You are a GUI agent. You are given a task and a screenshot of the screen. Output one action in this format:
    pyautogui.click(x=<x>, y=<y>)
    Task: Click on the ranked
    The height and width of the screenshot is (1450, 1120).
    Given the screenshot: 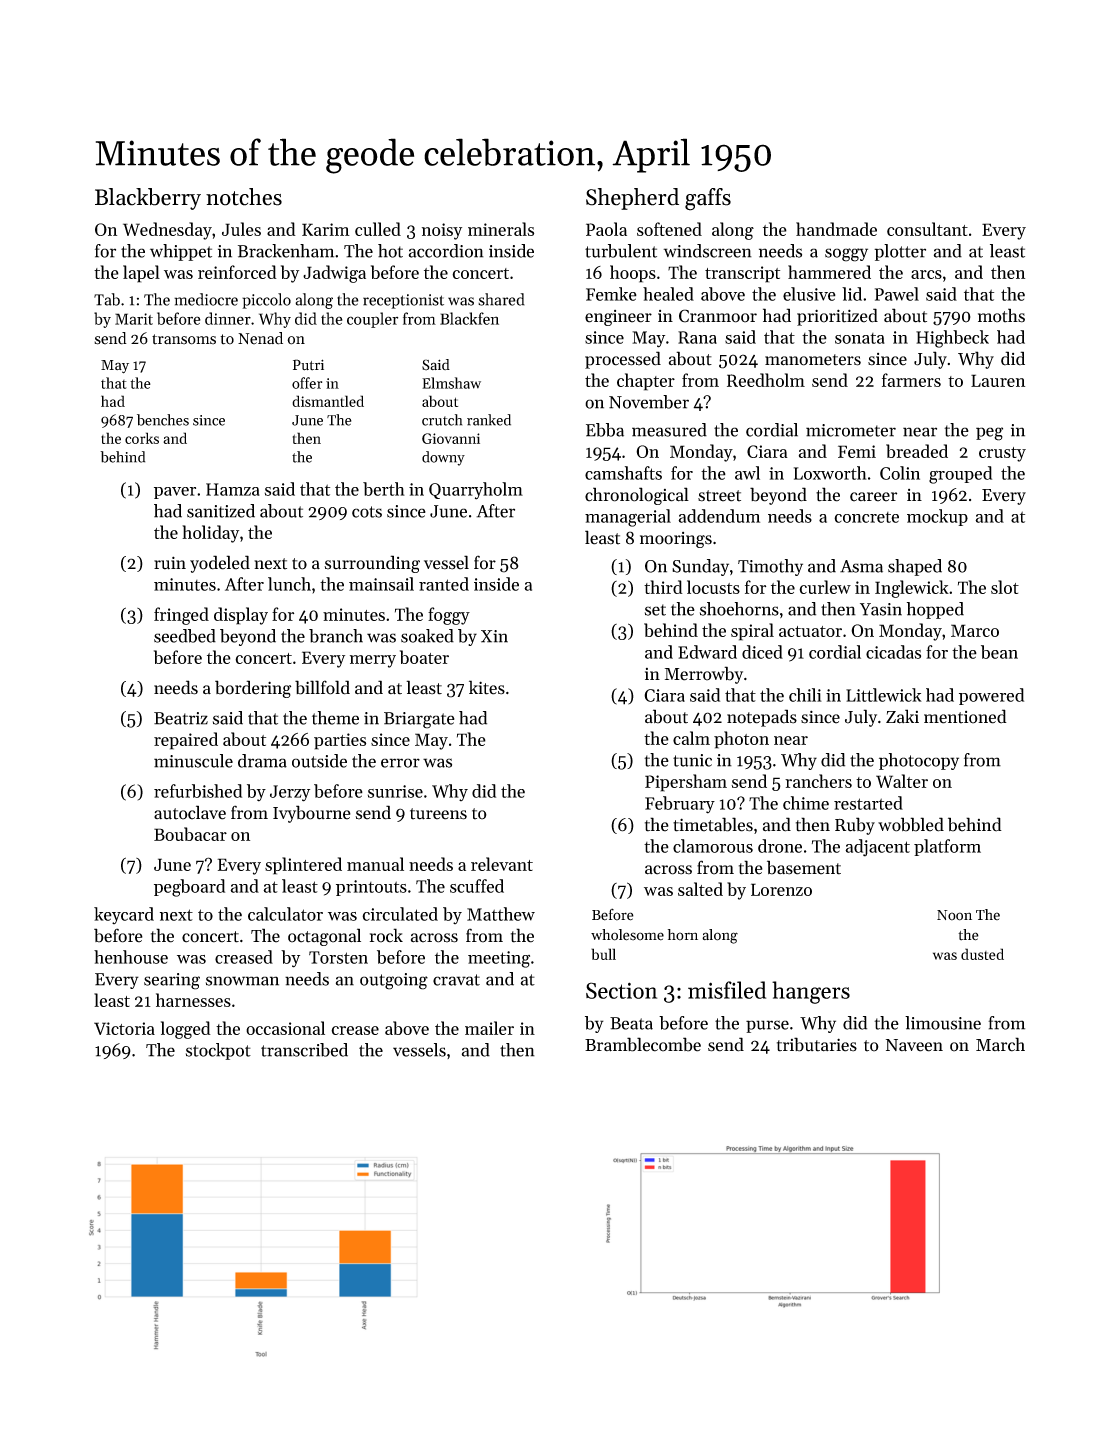 What is the action you would take?
    pyautogui.click(x=489, y=420)
